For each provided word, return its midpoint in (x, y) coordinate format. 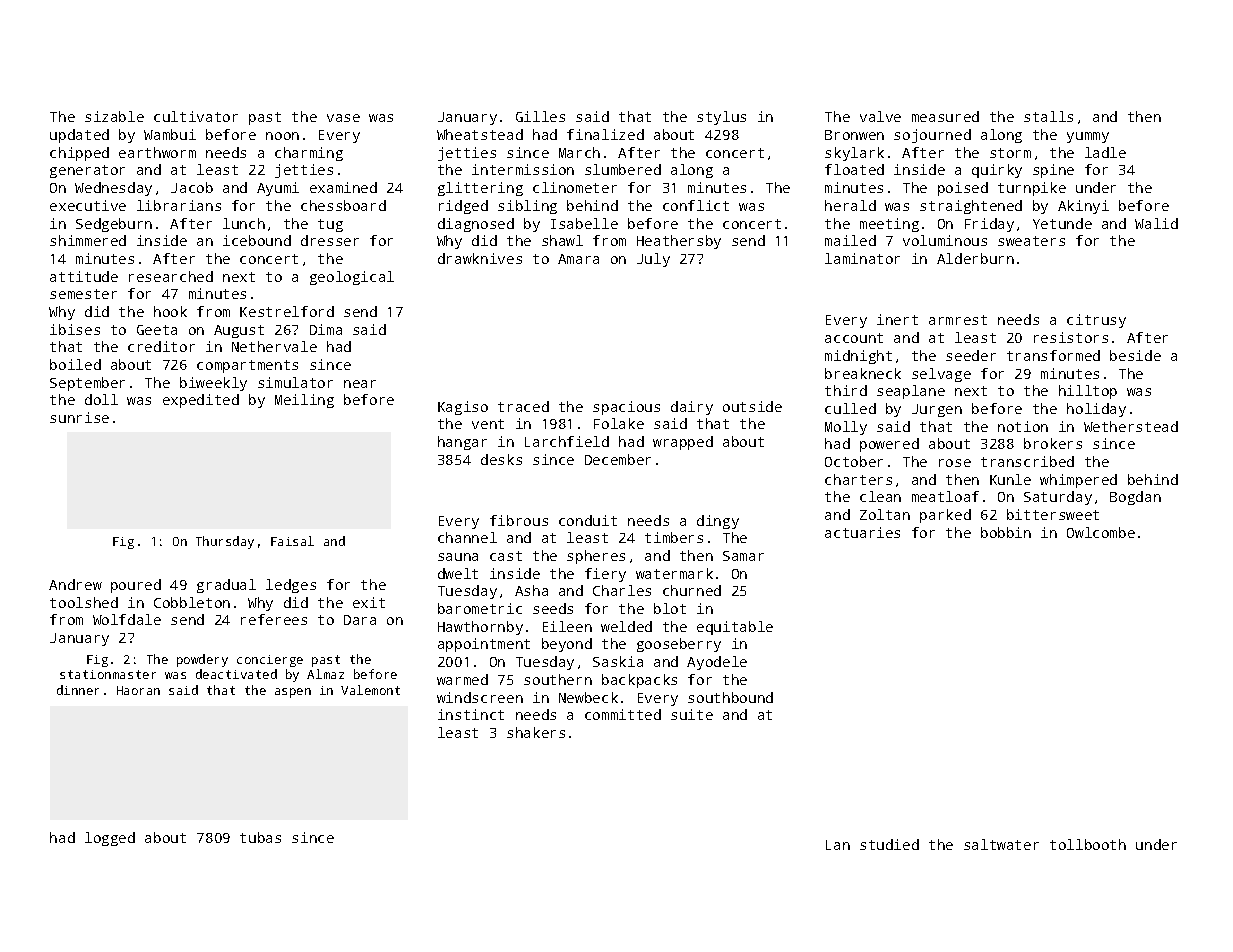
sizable (114, 116)
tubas (260, 837)
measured (945, 116)
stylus (721, 118)
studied (889, 844)
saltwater (1001, 844)
